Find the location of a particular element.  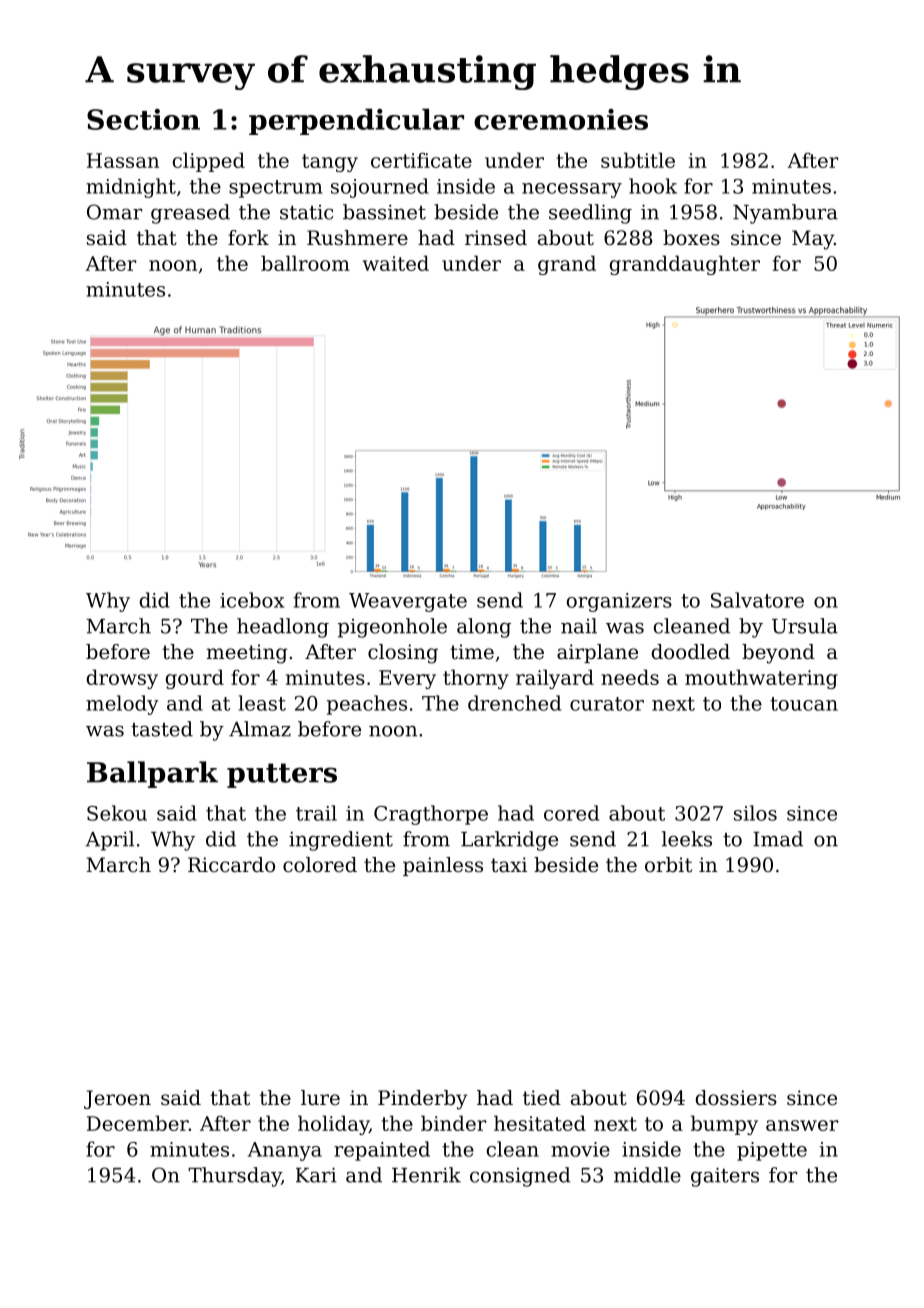

silos is located at coordinates (755, 813).
